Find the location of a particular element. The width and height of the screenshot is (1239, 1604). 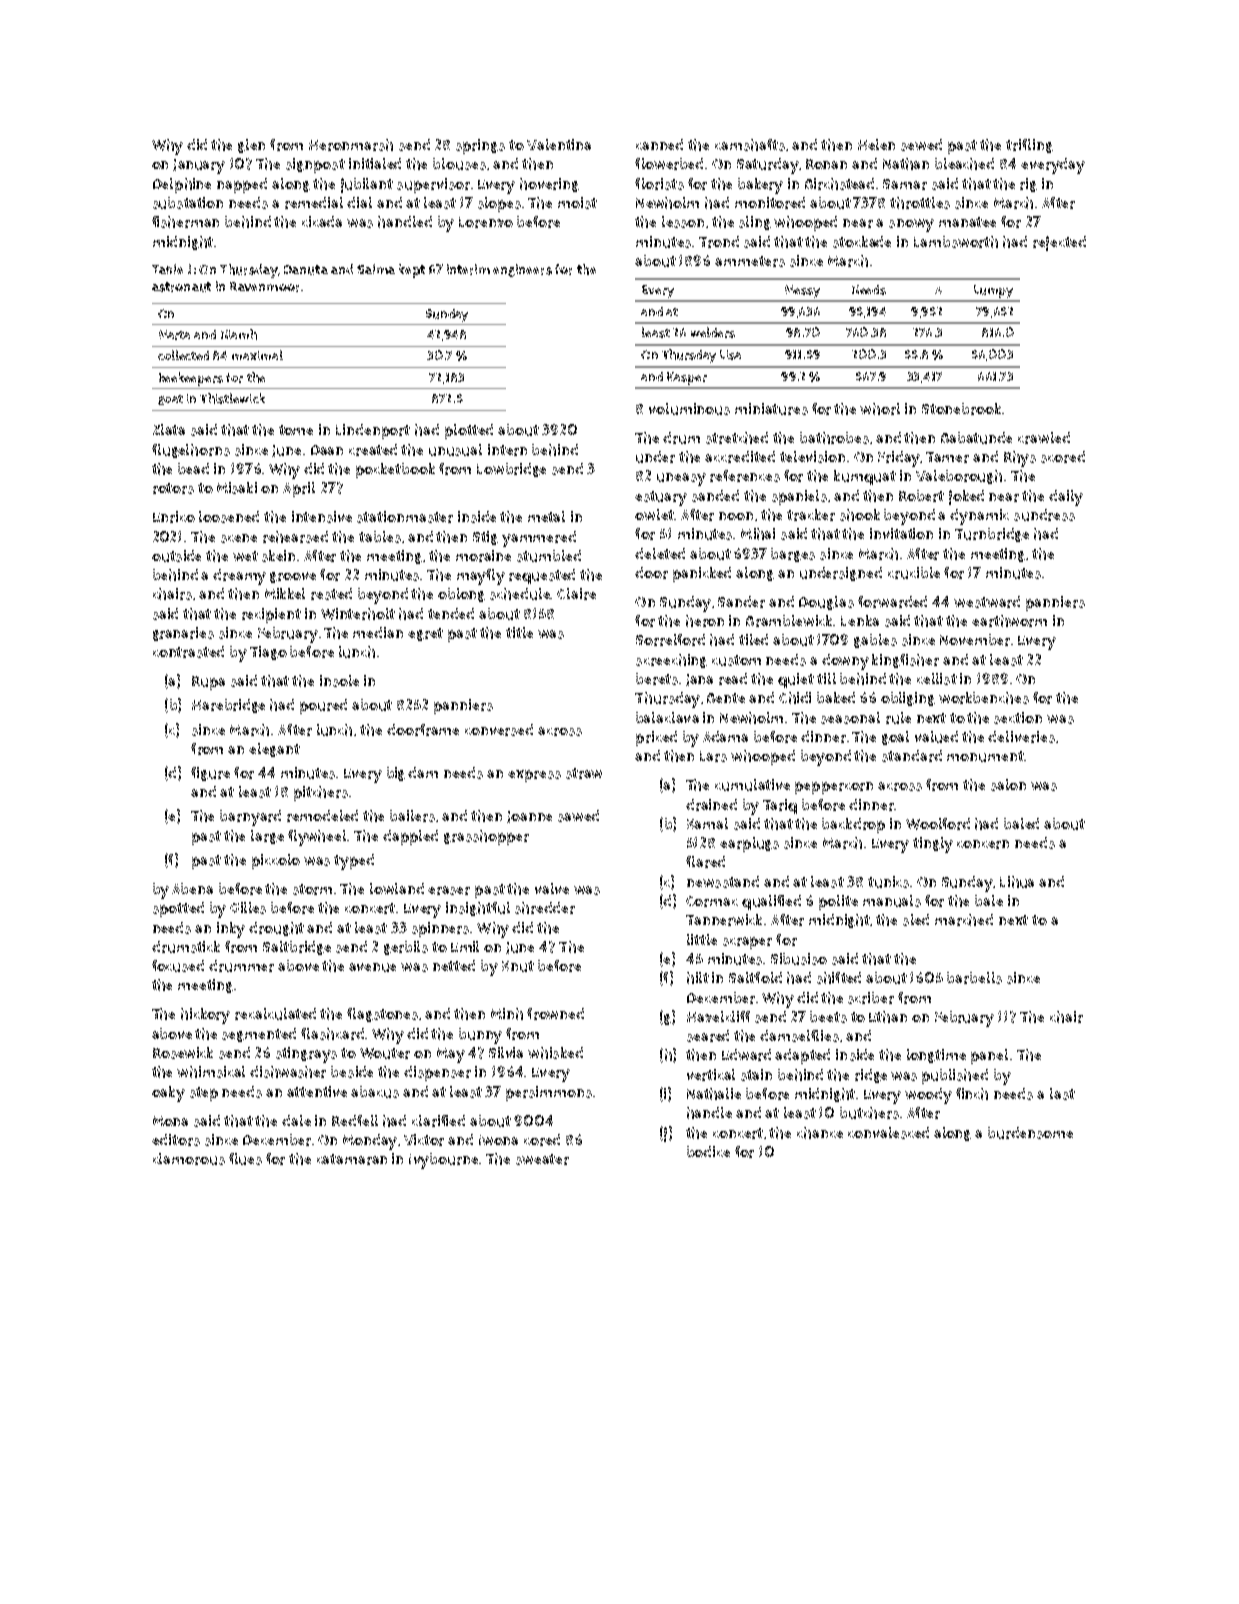

Enrico is located at coordinates (174, 517).
